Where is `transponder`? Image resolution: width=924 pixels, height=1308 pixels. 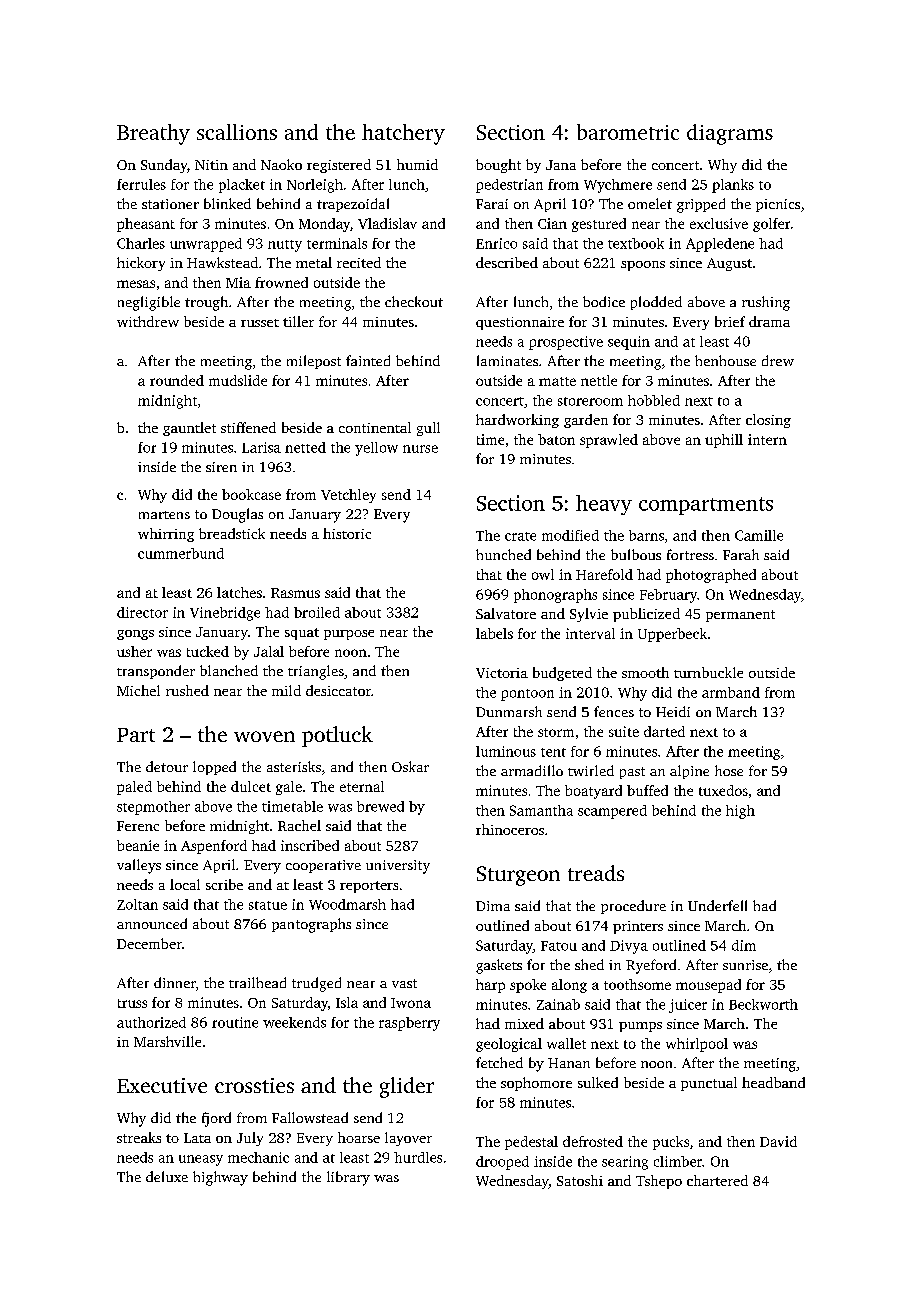 transponder is located at coordinates (156, 672).
